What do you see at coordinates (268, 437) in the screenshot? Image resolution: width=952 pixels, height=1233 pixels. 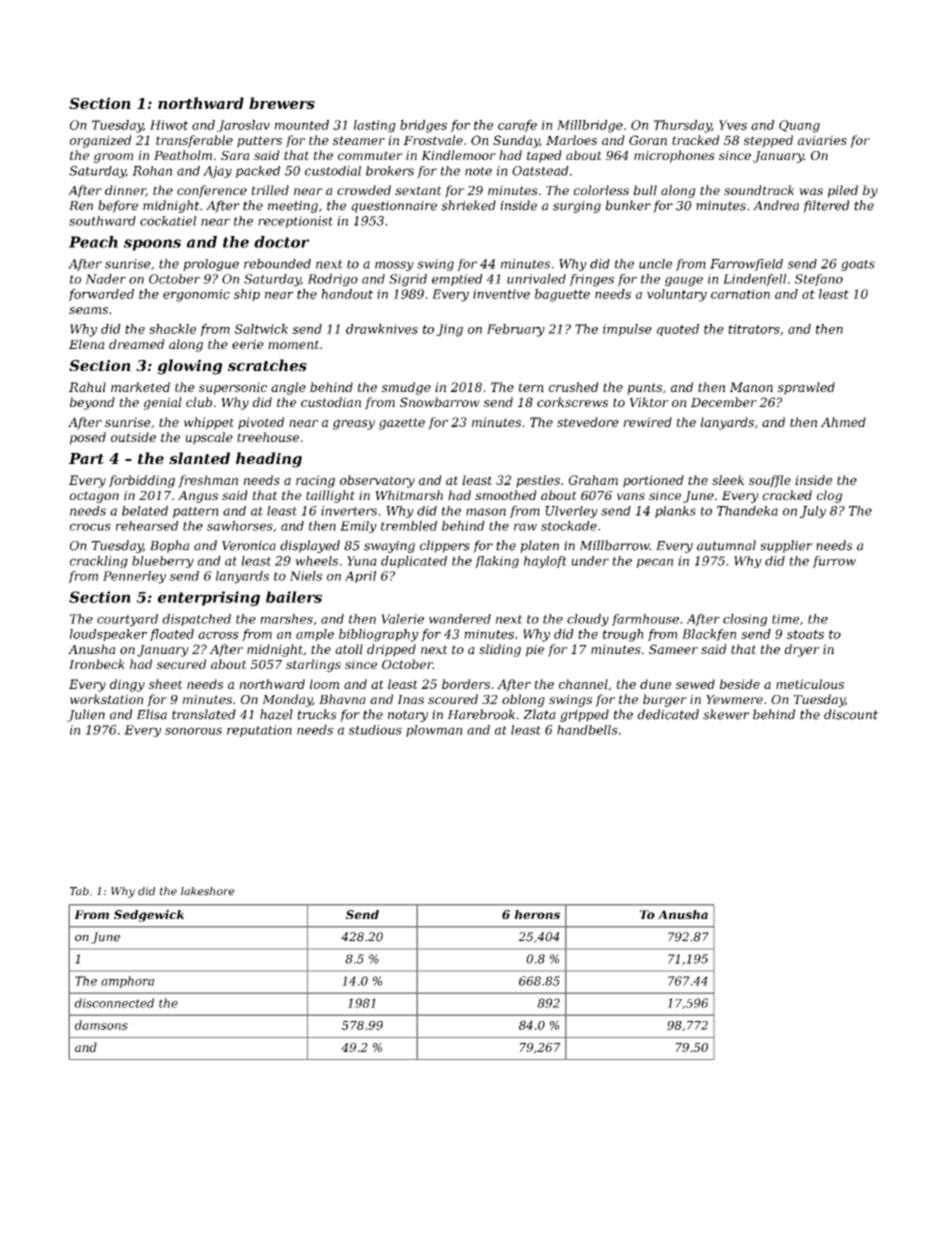 I see `treehouse` at bounding box center [268, 437].
